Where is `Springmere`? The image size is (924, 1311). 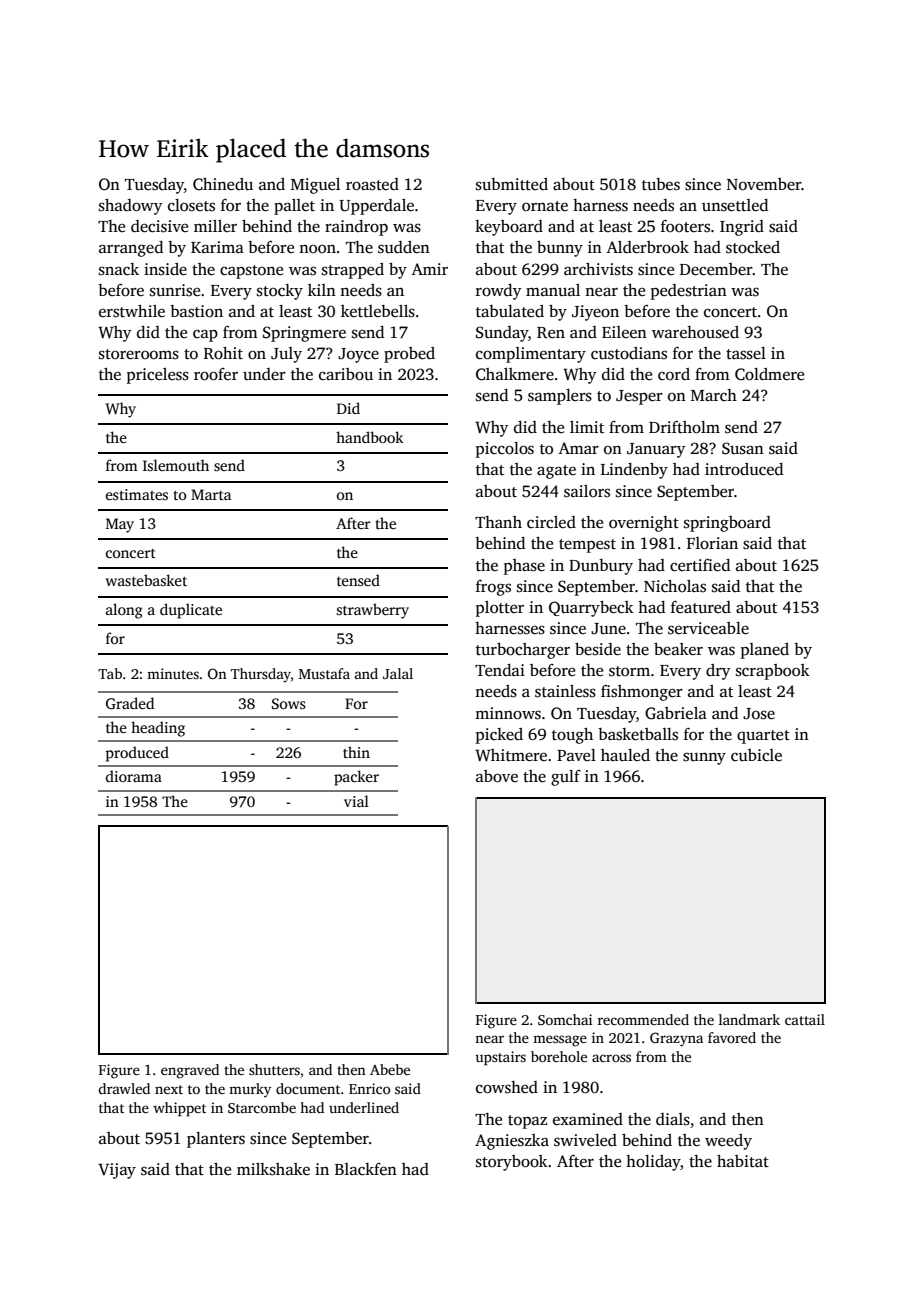
Springmere is located at coordinates (304, 334).
